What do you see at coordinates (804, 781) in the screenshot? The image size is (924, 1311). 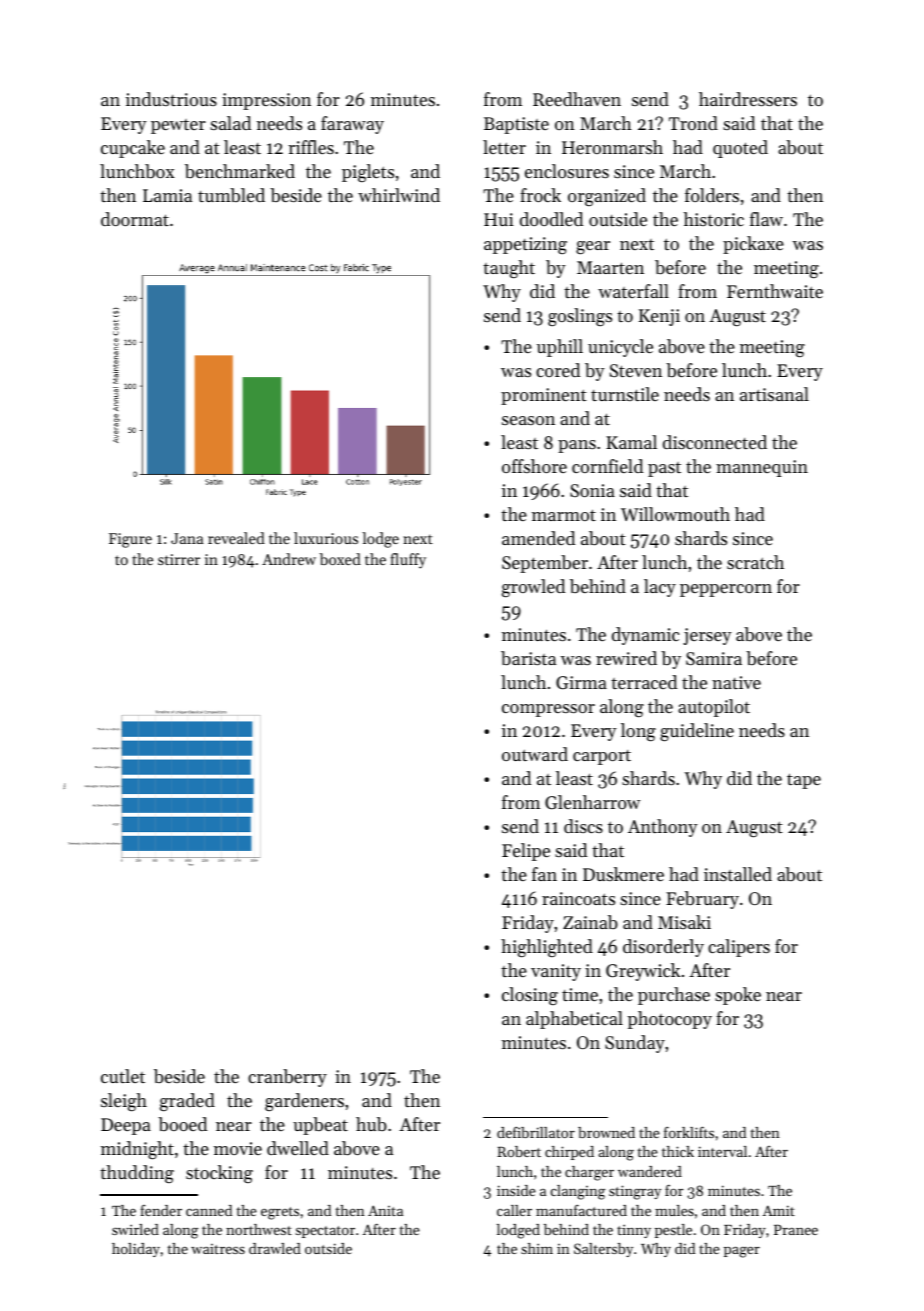 I see `tape` at bounding box center [804, 781].
